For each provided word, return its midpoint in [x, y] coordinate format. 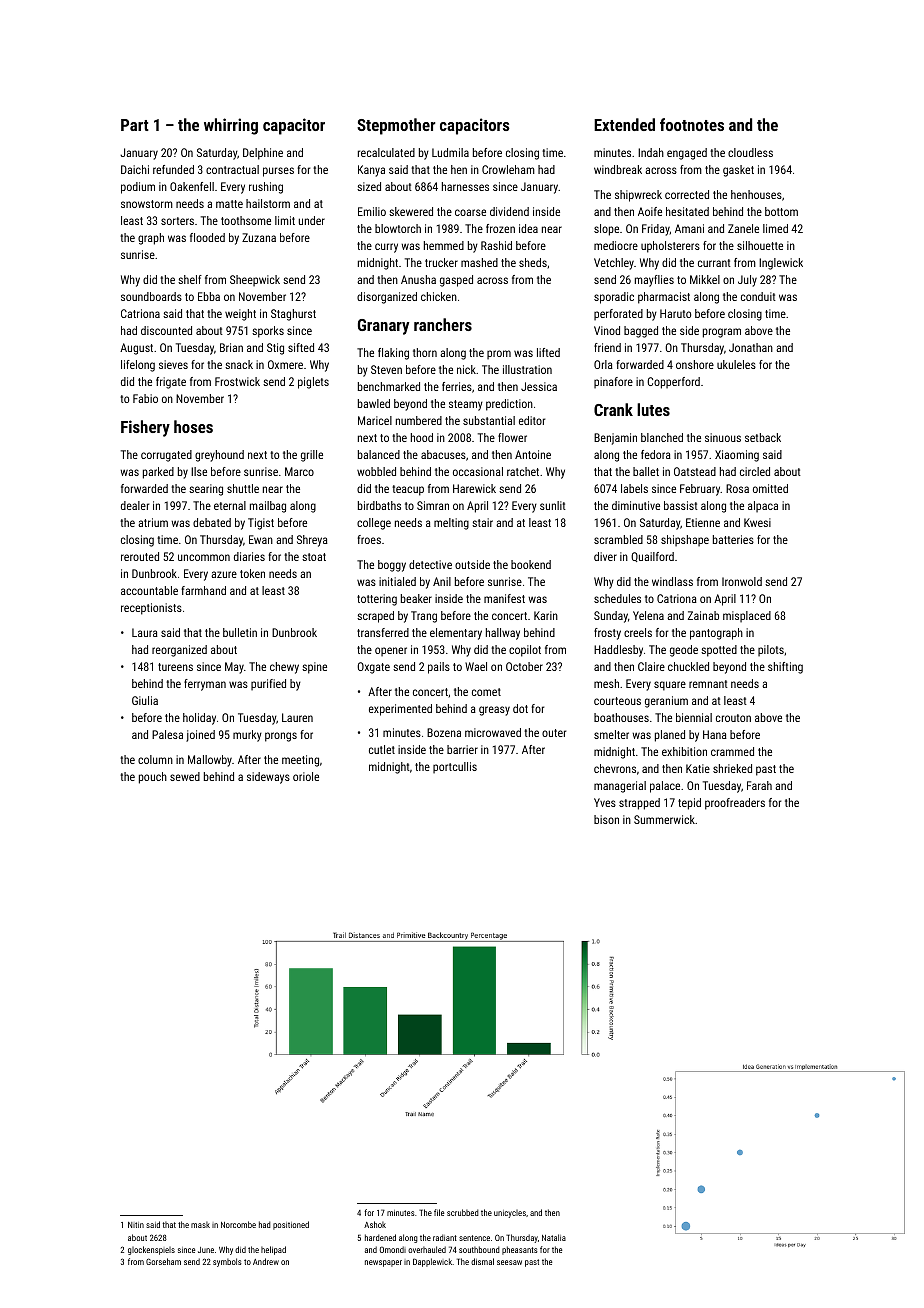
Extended [624, 124]
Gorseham [163, 1261]
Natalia [554, 1237]
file [439, 1212]
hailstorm [268, 203]
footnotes [692, 124]
